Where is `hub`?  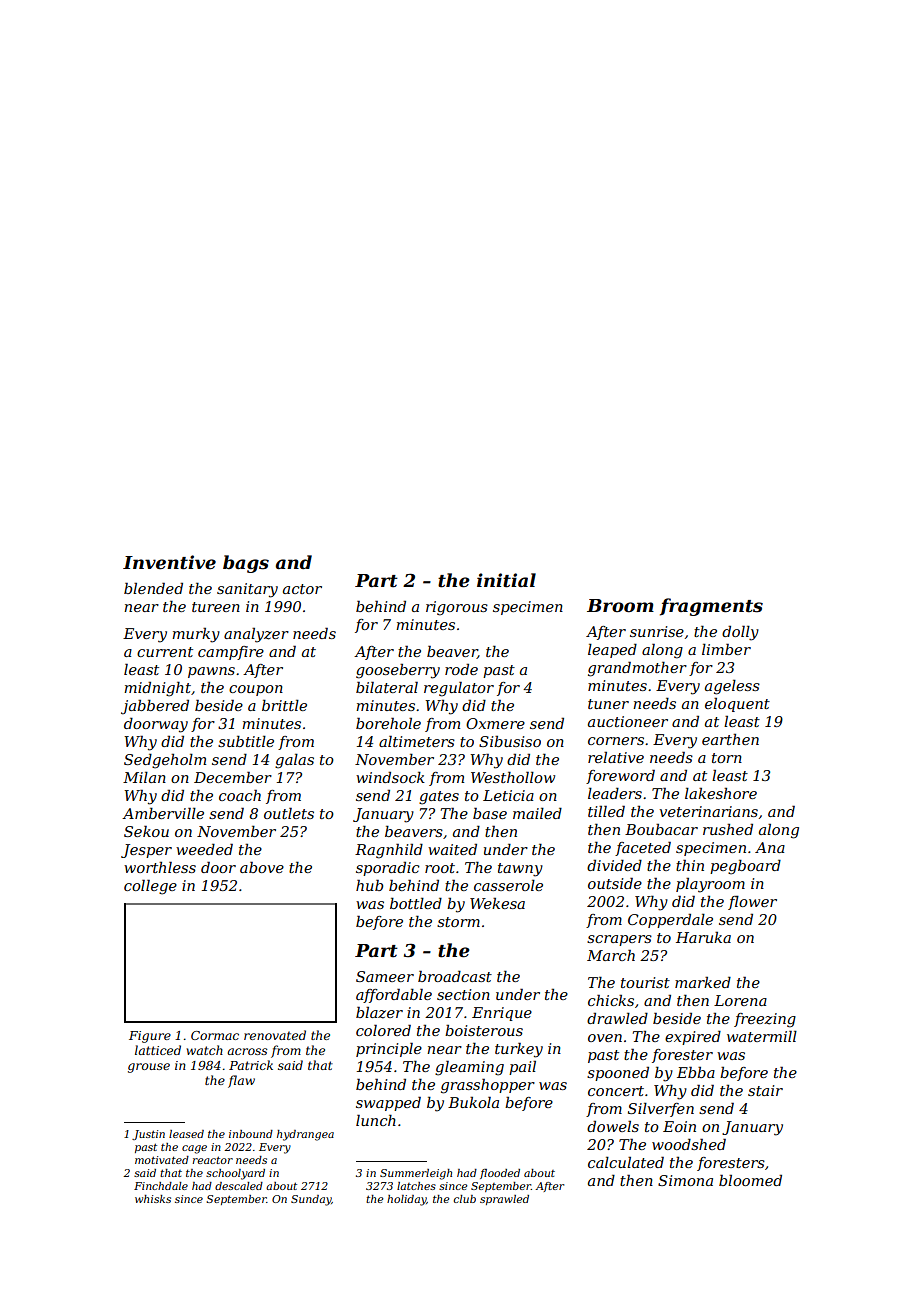
hub is located at coordinates (369, 885).
